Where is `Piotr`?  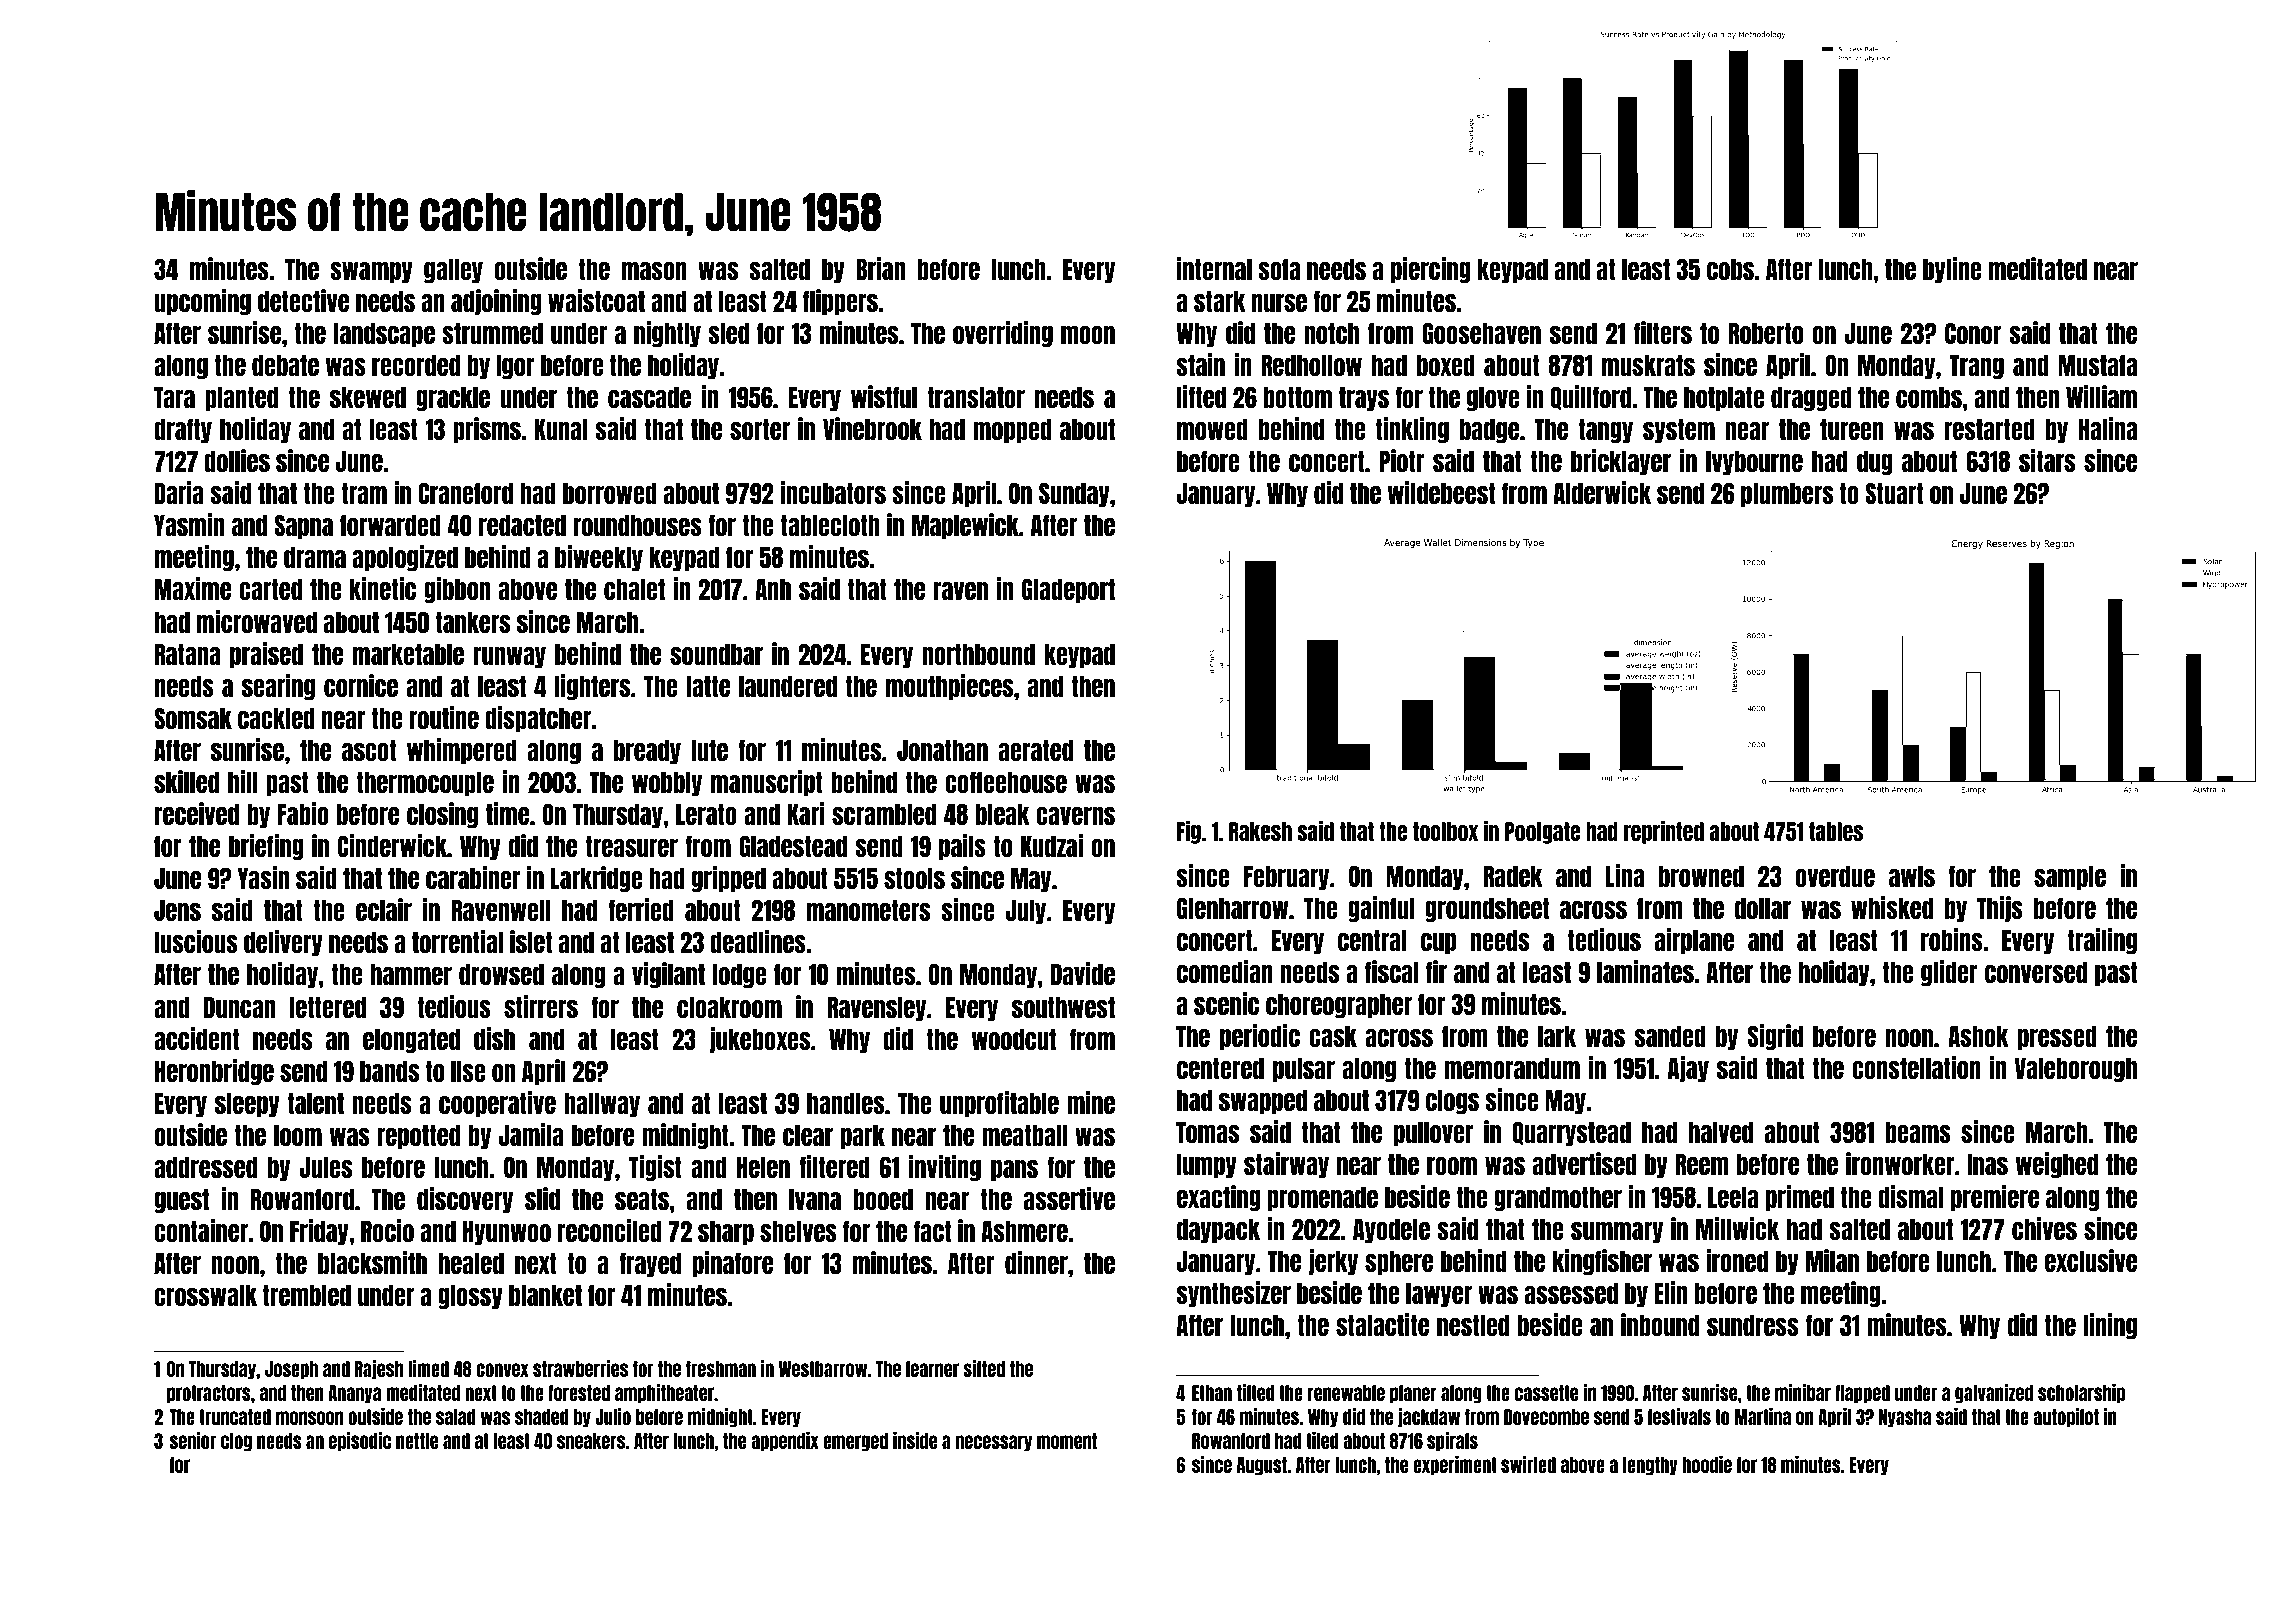
Piotr is located at coordinates (1402, 460).
